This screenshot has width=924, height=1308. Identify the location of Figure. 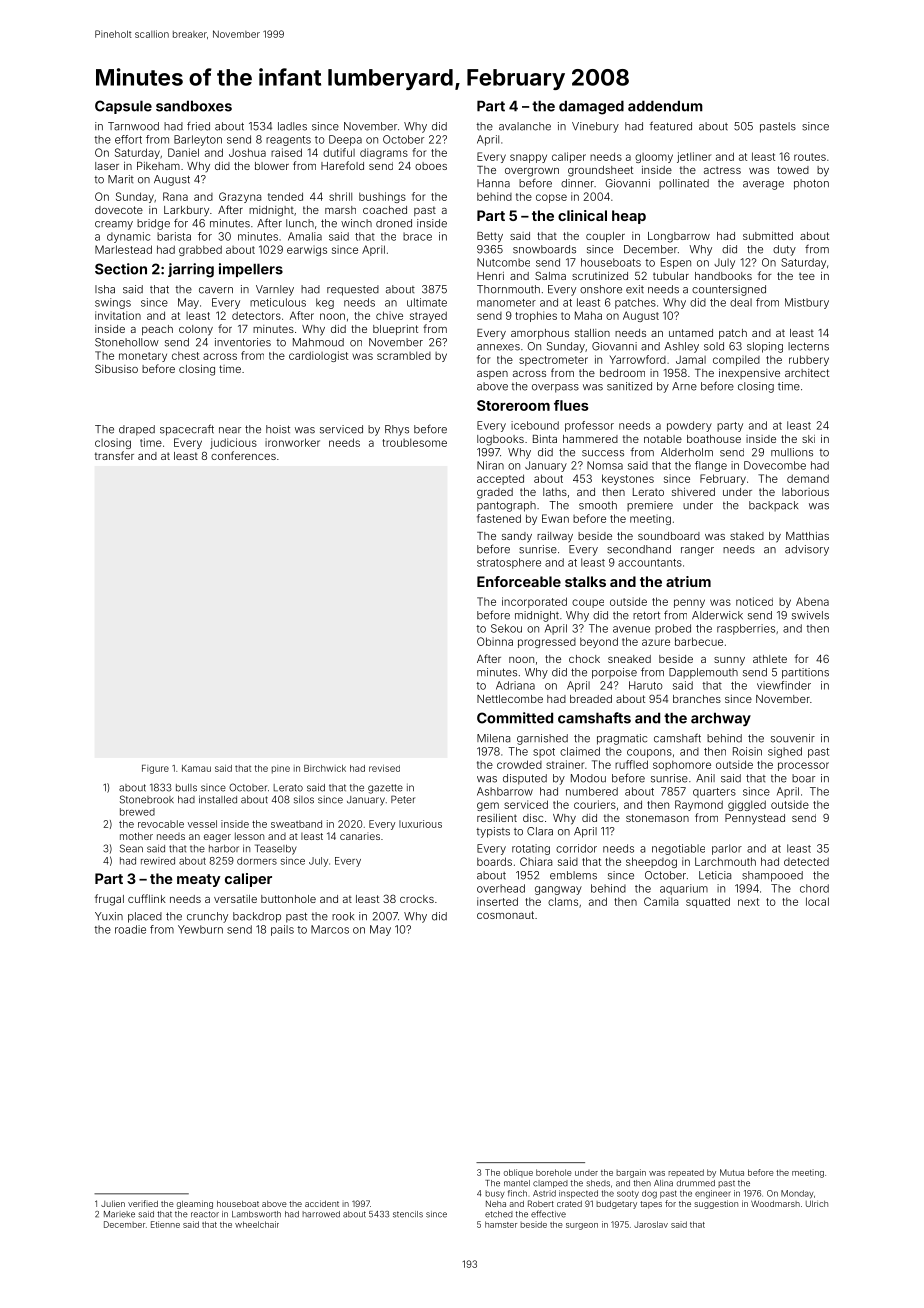
(155, 769).
